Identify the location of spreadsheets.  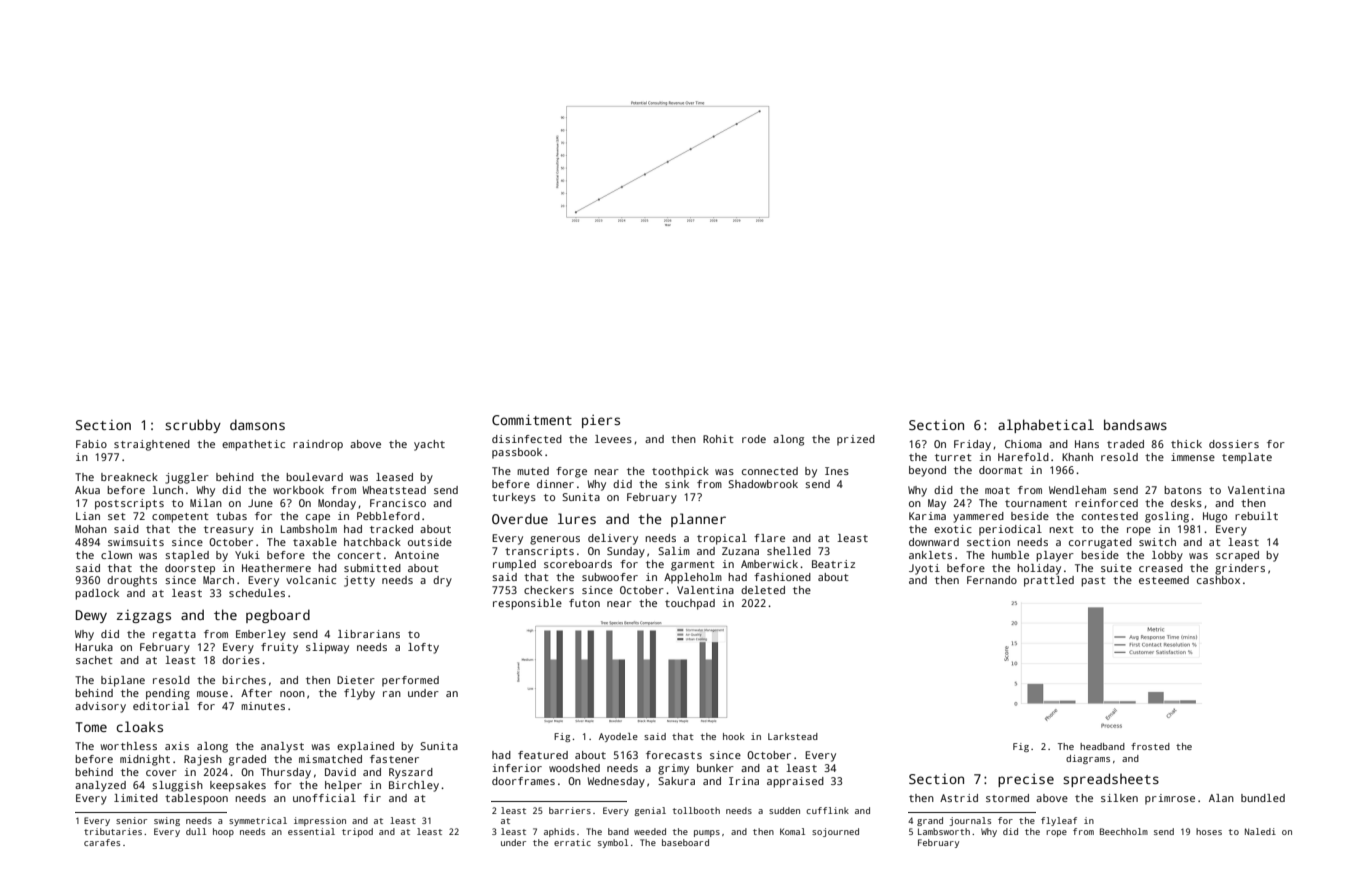
(1111, 780).
